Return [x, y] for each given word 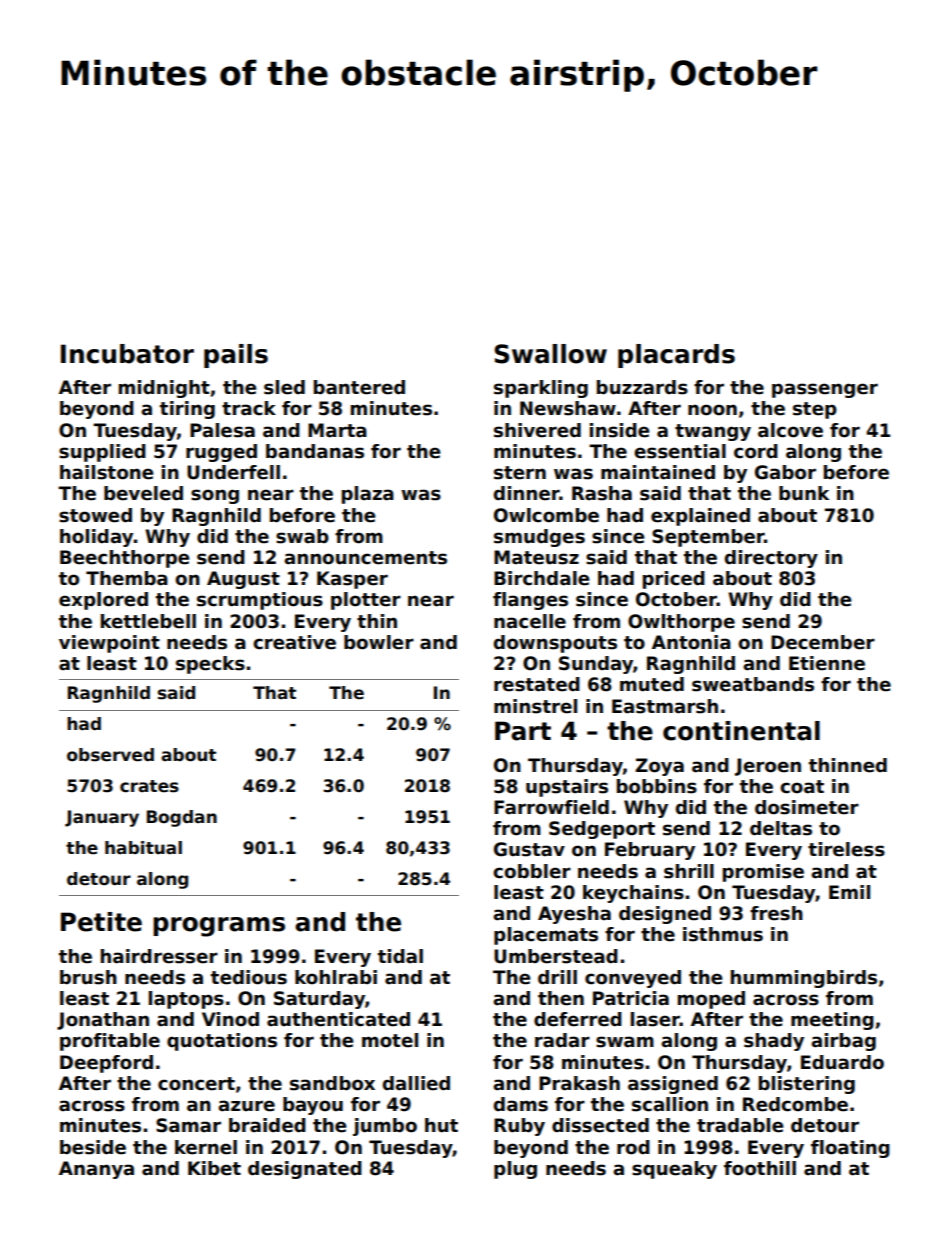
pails [236, 356]
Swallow [550, 354]
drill [557, 977]
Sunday [596, 665]
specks [210, 665]
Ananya [96, 1170]
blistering [807, 1085]
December [823, 642]
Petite [101, 922]
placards [676, 356]
